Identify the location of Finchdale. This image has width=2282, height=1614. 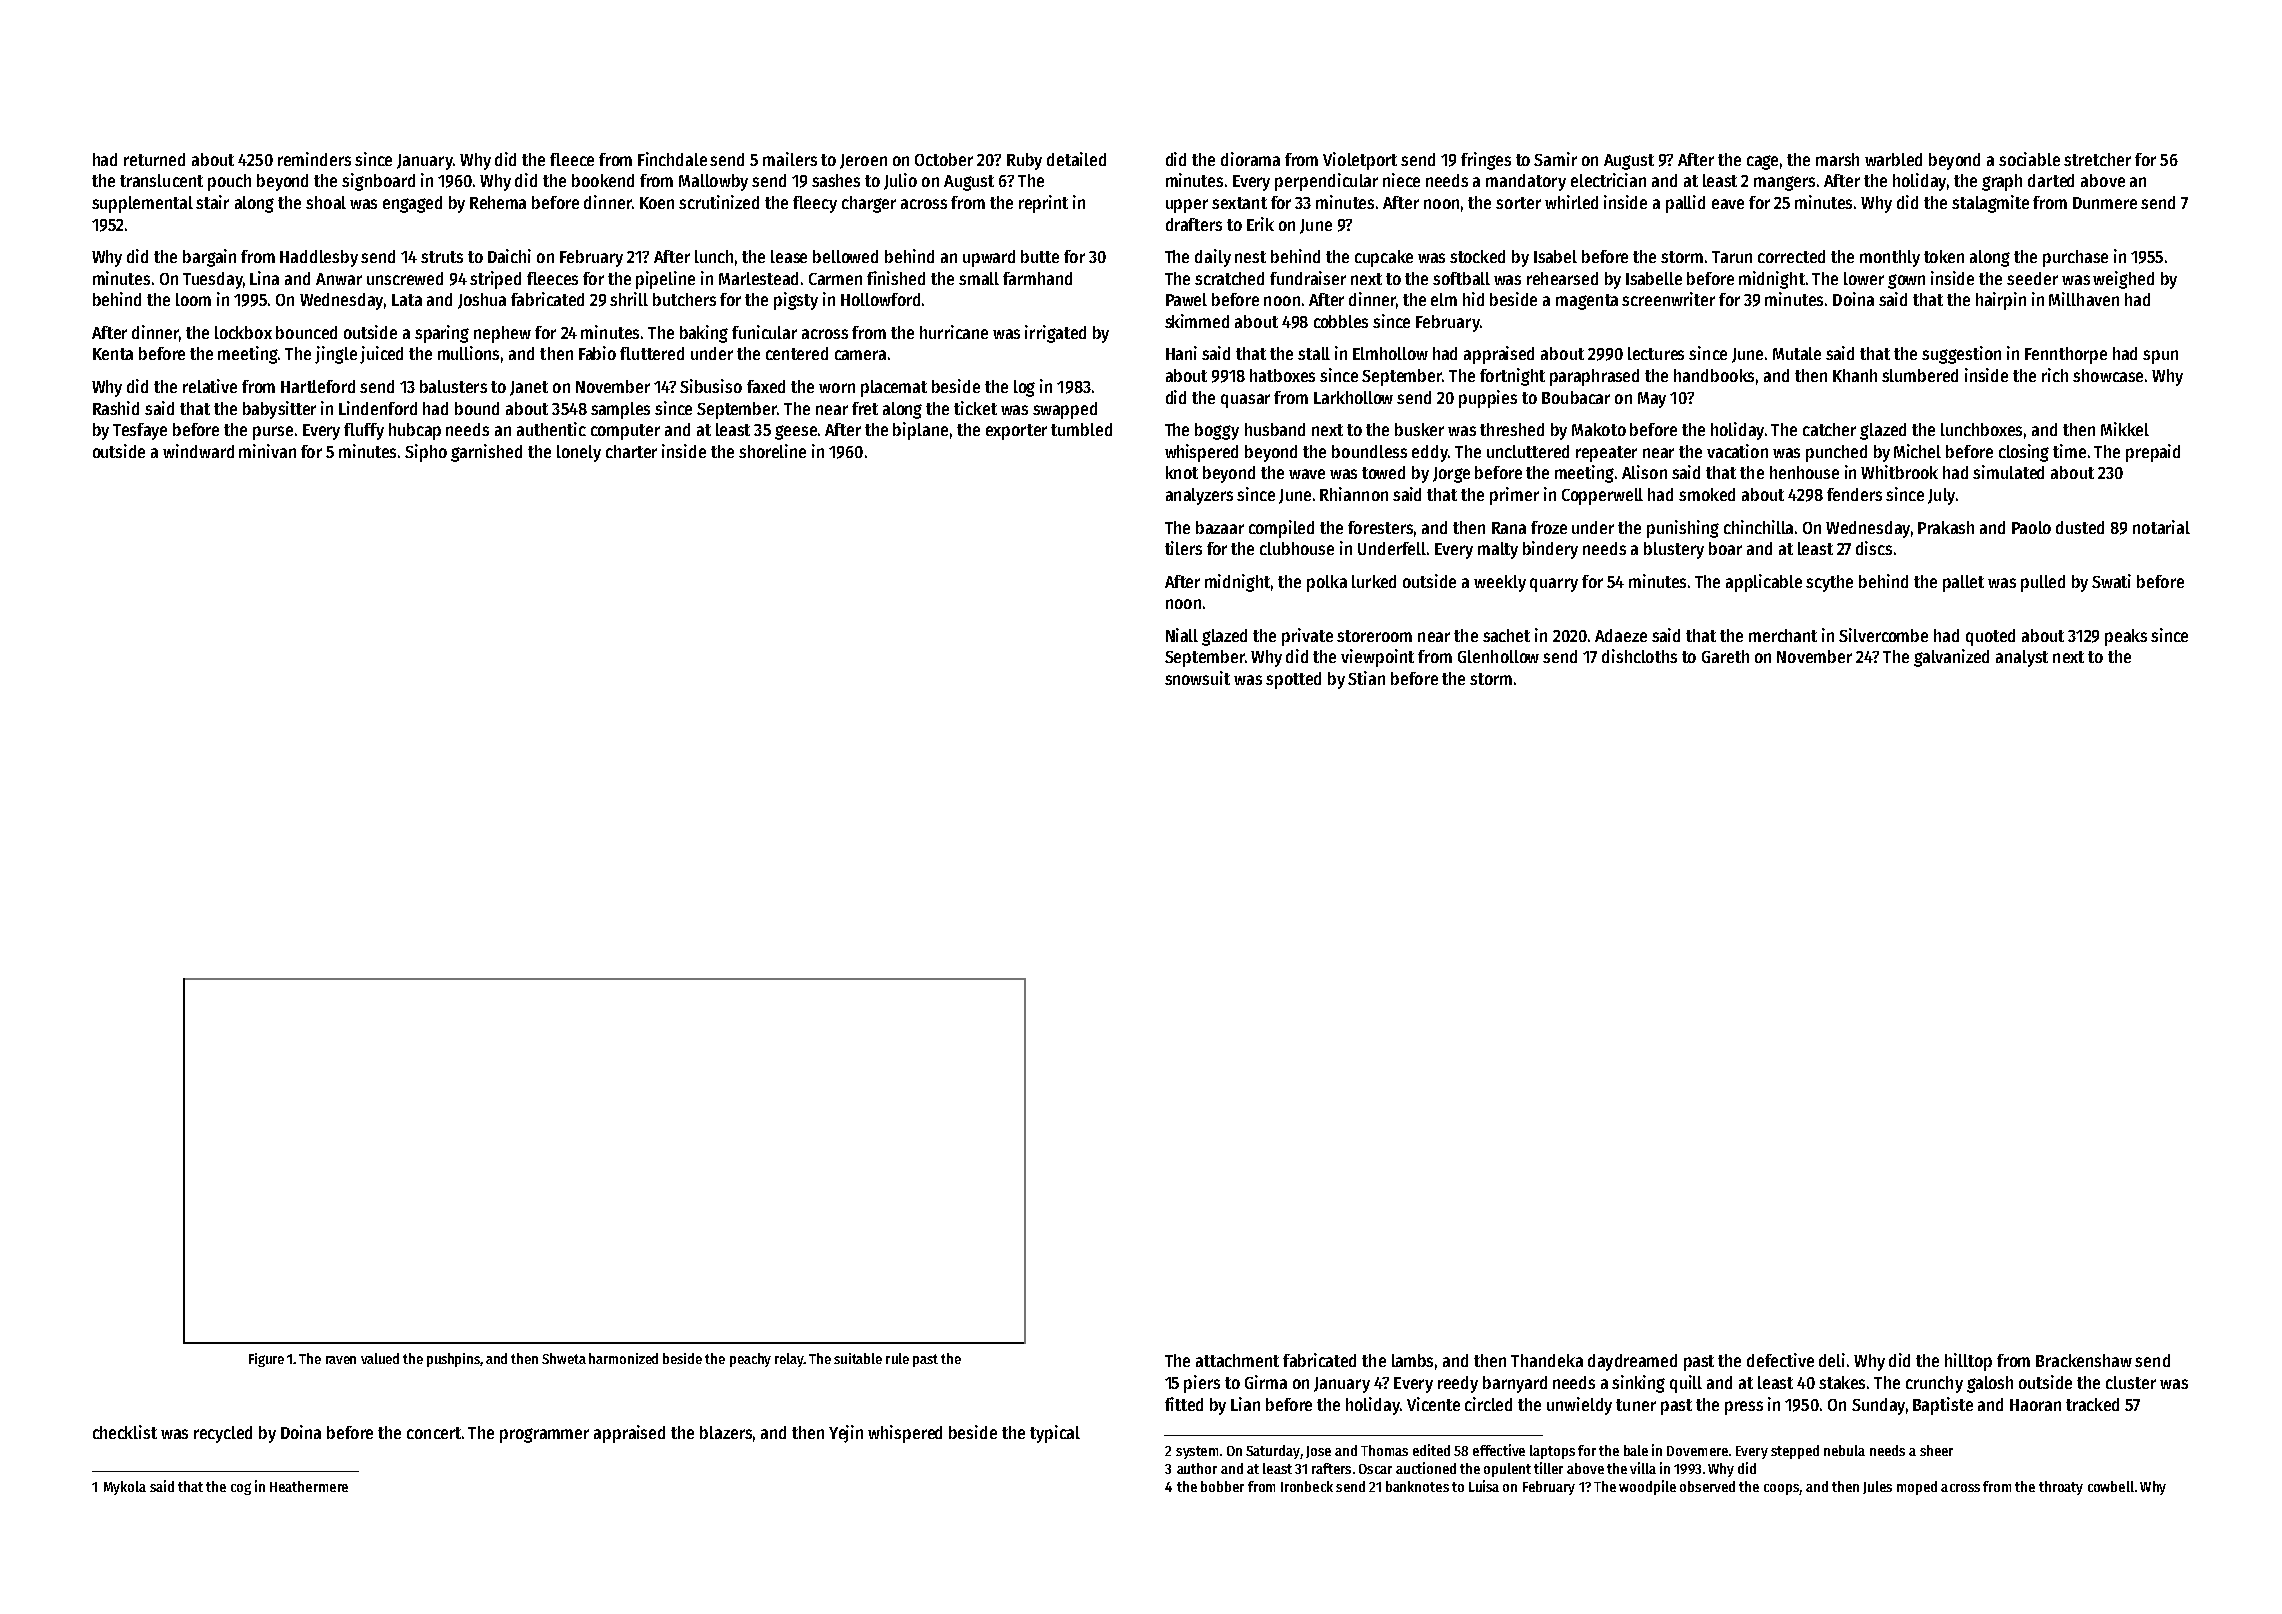
(672, 159).
